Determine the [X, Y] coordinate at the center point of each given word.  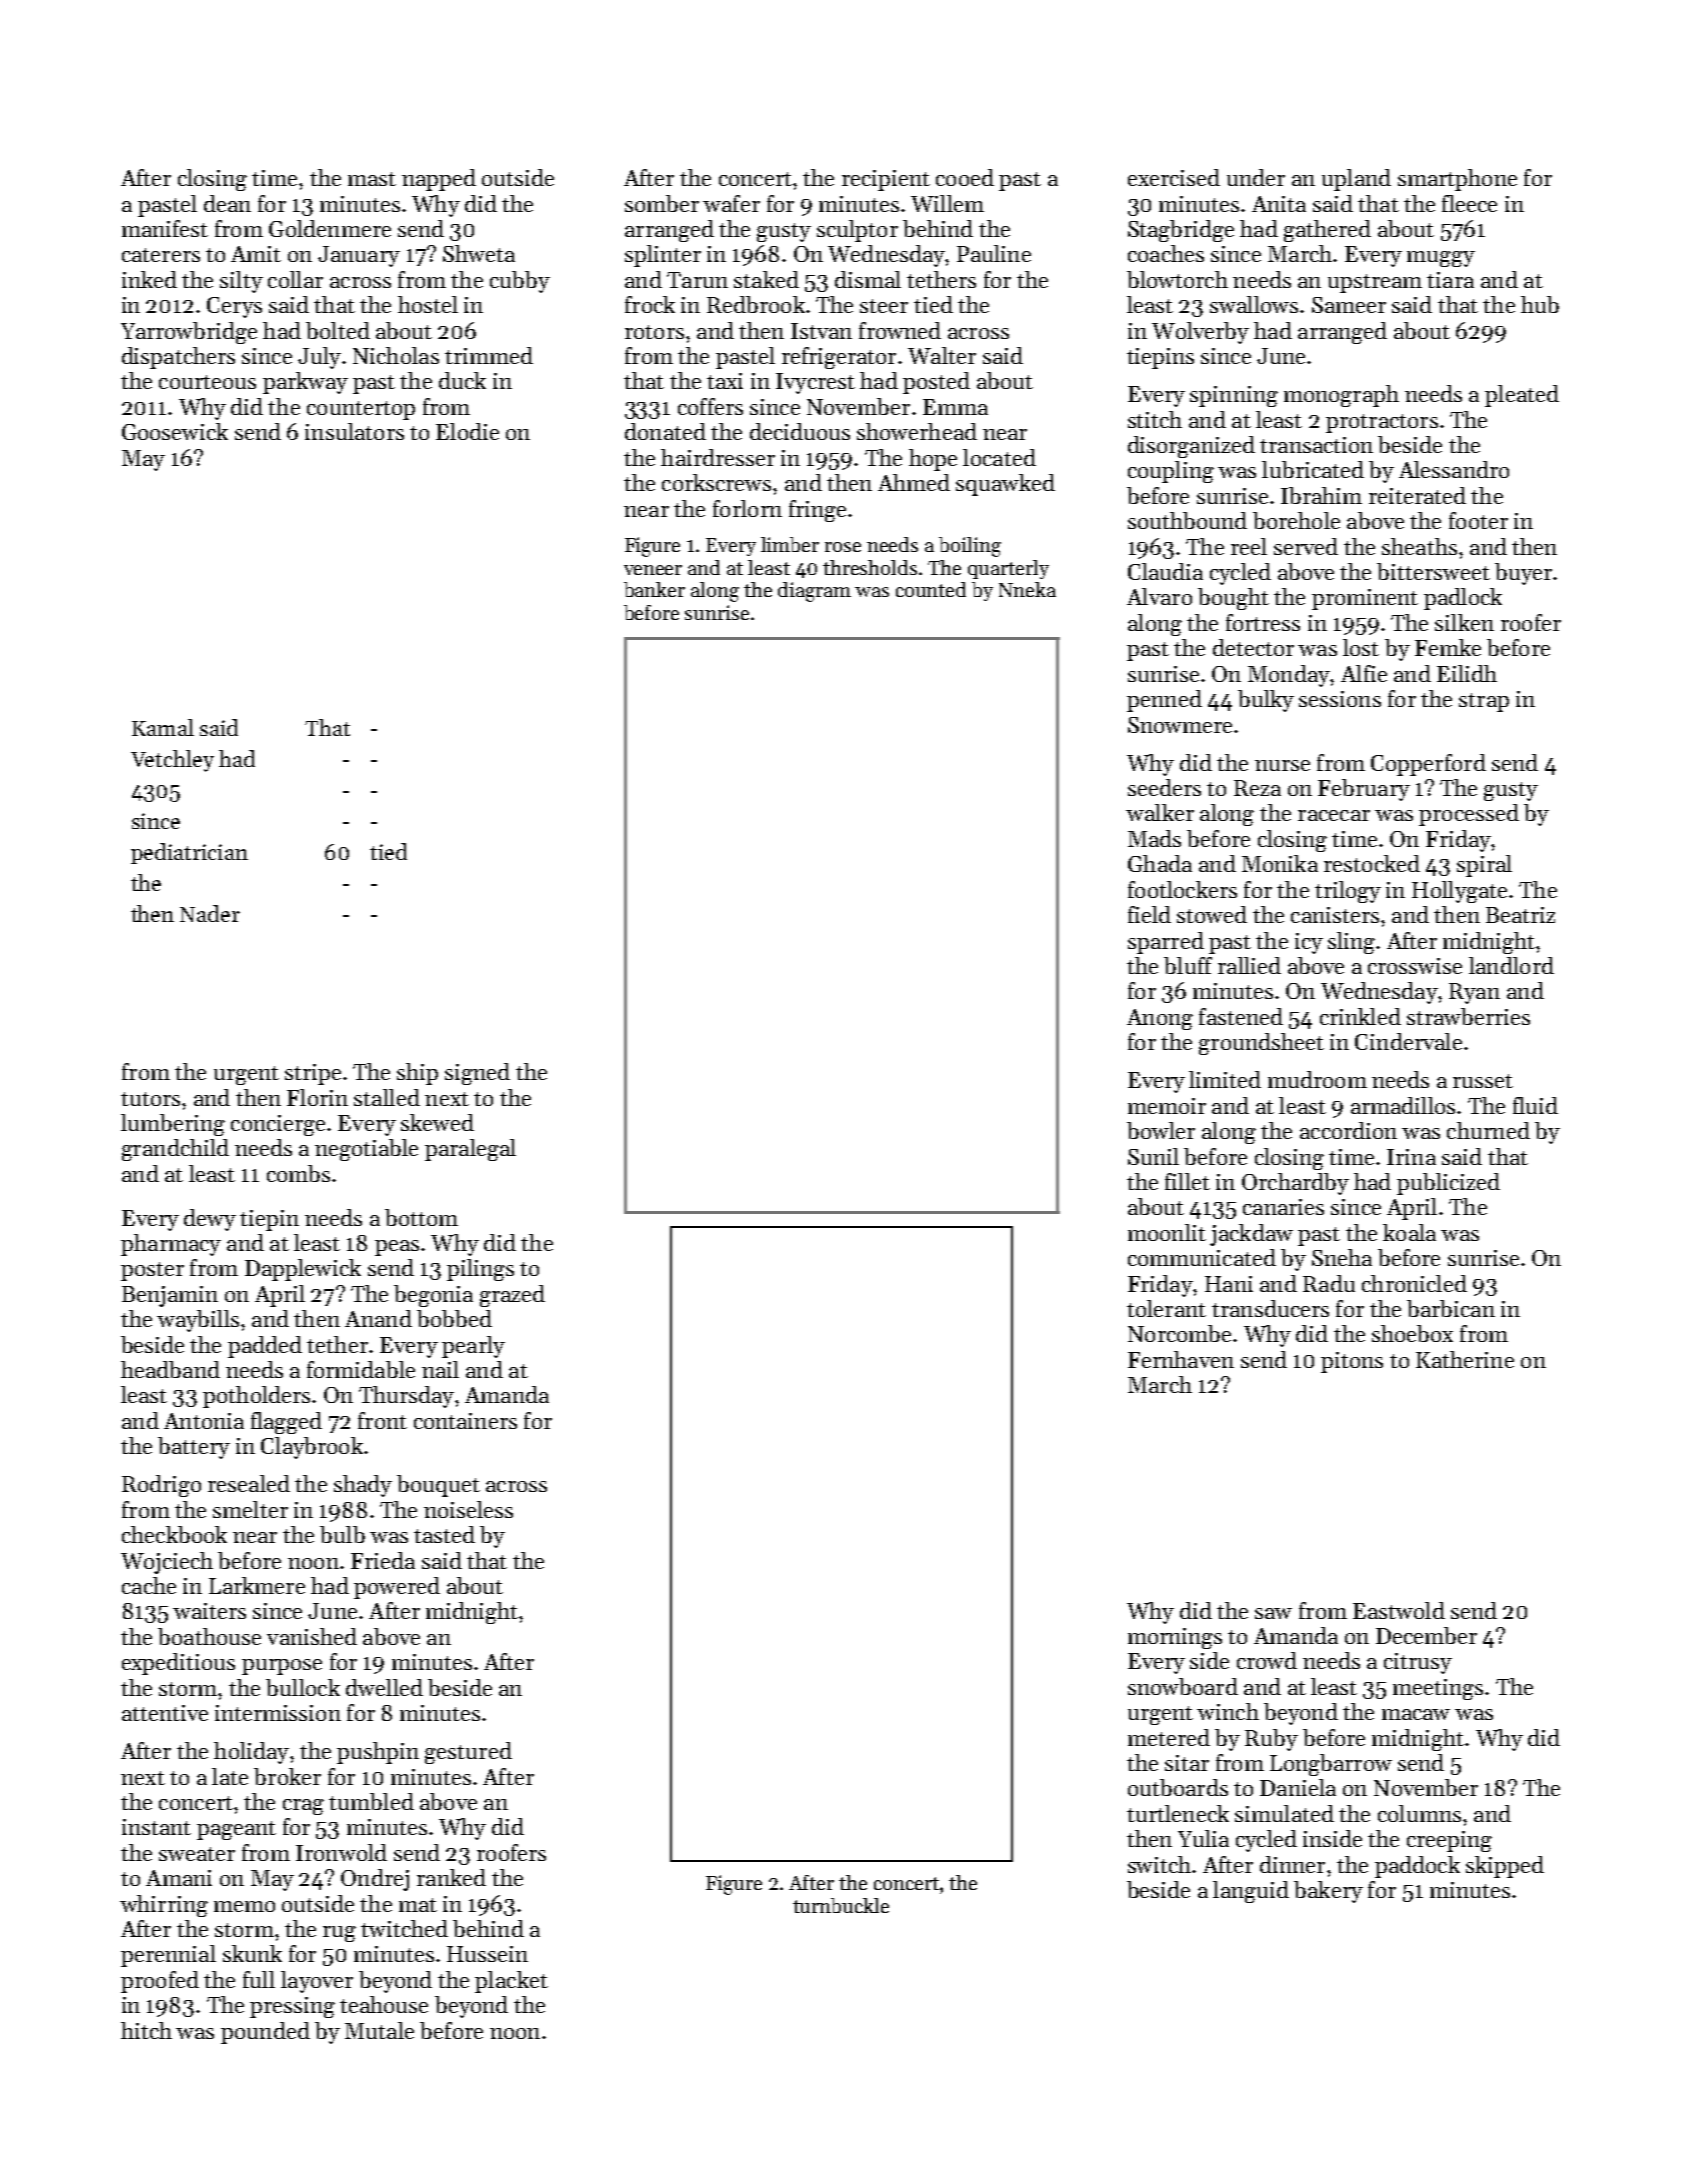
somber [662, 203]
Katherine [1465, 1359]
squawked [1005, 485]
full [259, 1979]
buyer [1523, 574]
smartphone [1457, 180]
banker [654, 589]
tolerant [1166, 1308]
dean [227, 203]
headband [170, 1369]
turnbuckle [841, 1905]
